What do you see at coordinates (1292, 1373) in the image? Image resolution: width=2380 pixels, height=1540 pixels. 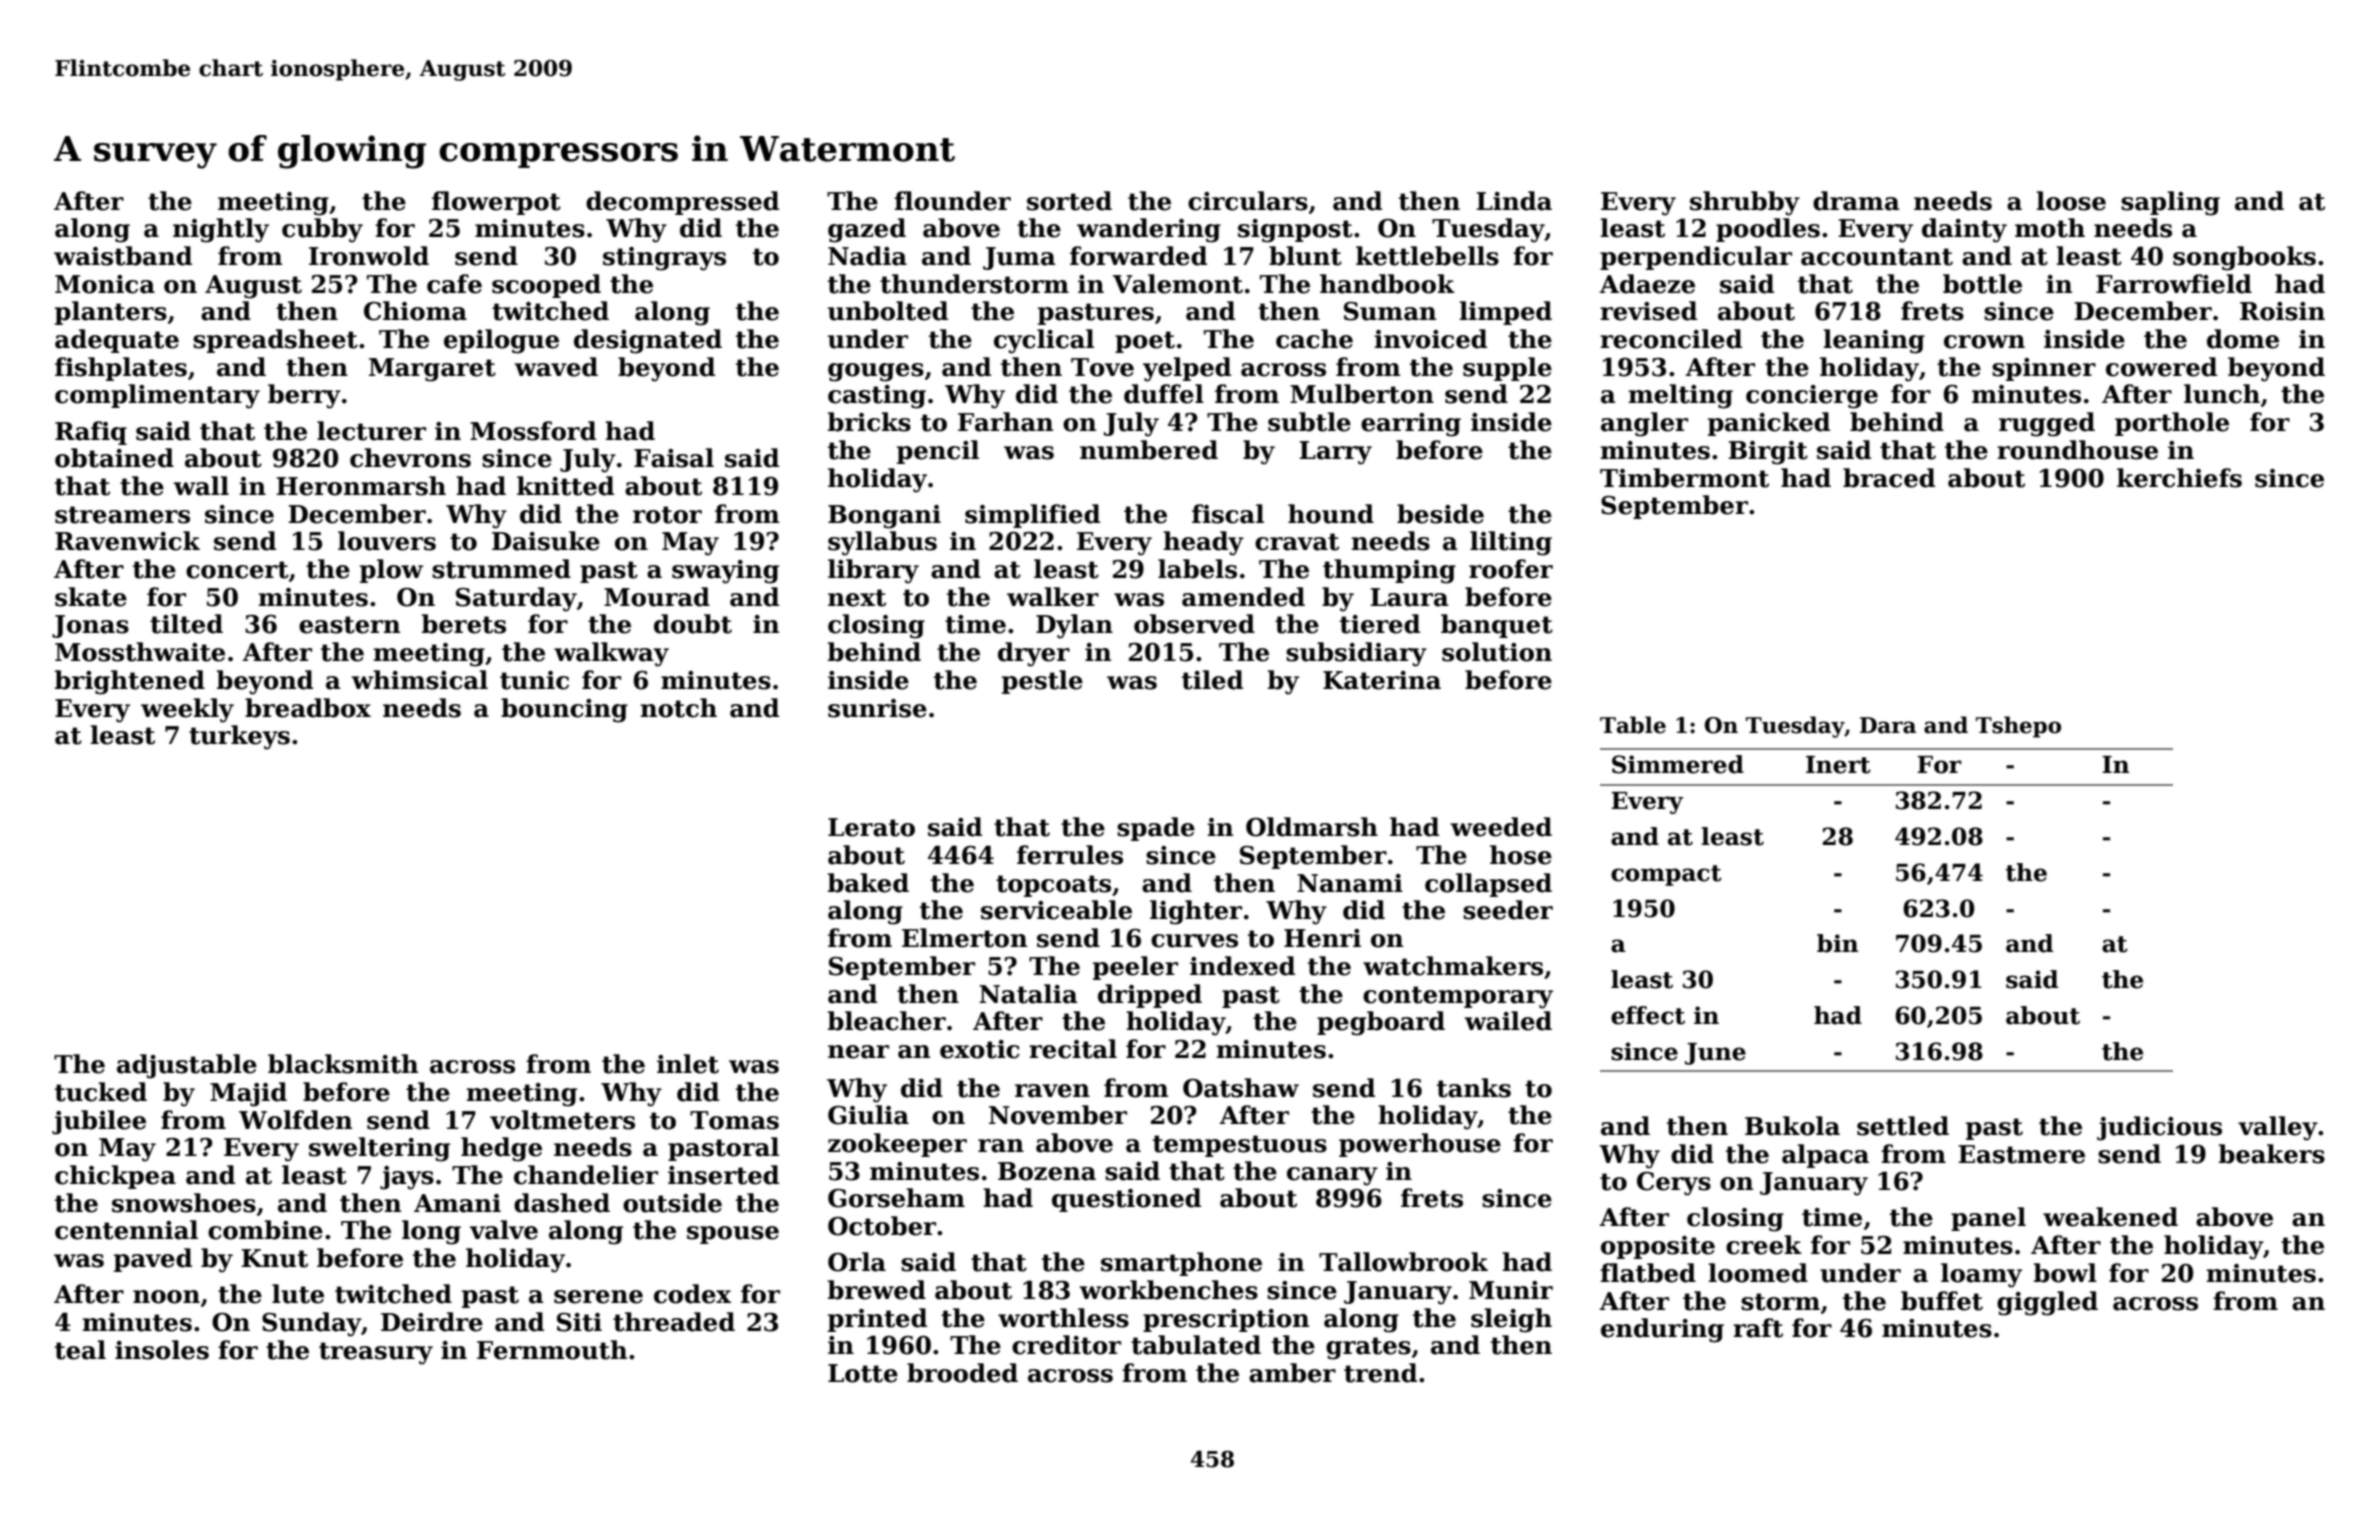 I see `amber` at bounding box center [1292, 1373].
